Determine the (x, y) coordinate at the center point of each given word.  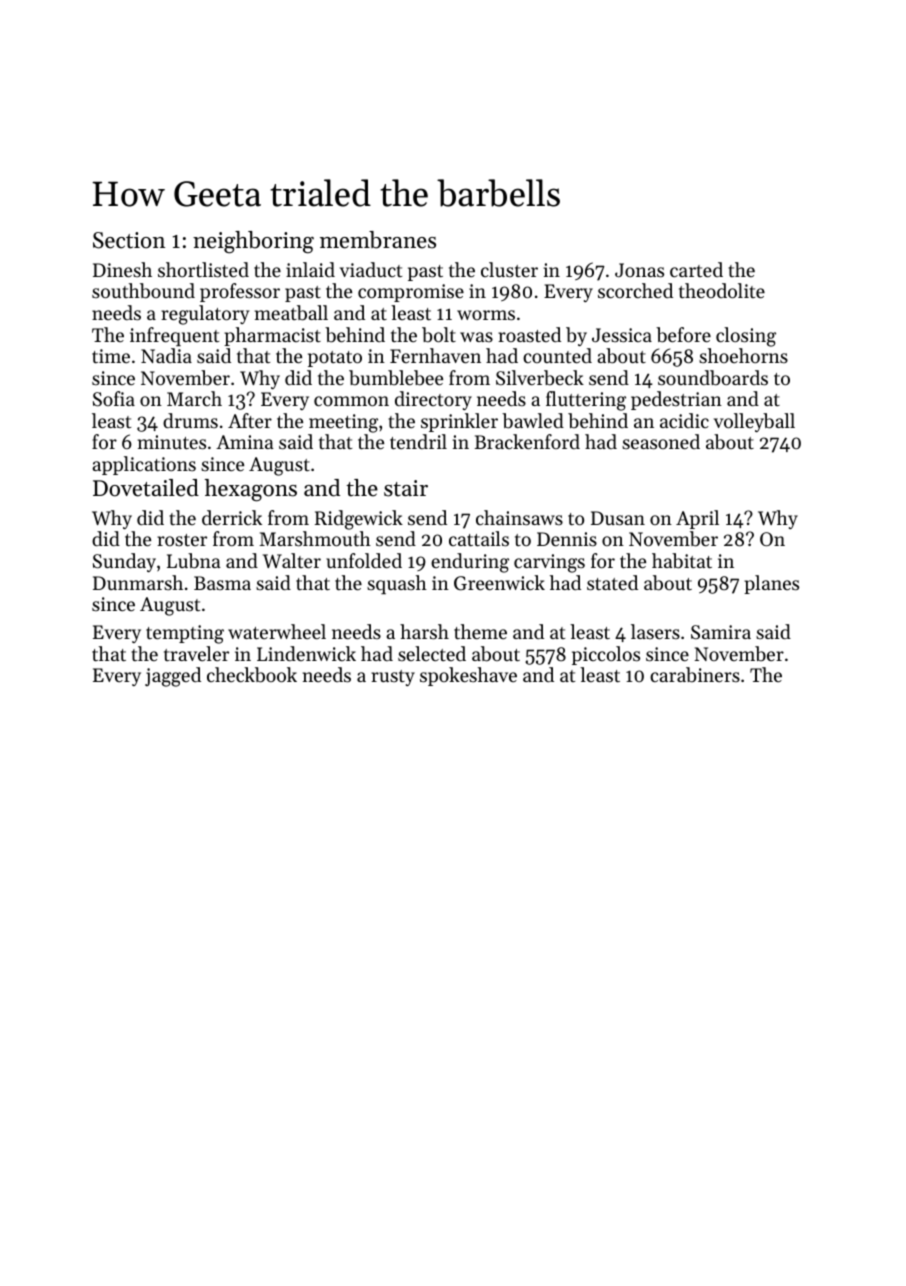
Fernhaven (435, 355)
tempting (185, 634)
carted (696, 269)
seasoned (661, 441)
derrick (232, 517)
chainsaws (519, 517)
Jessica (622, 335)
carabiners (695, 675)
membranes (378, 240)
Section (129, 240)
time (111, 356)
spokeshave (468, 676)
